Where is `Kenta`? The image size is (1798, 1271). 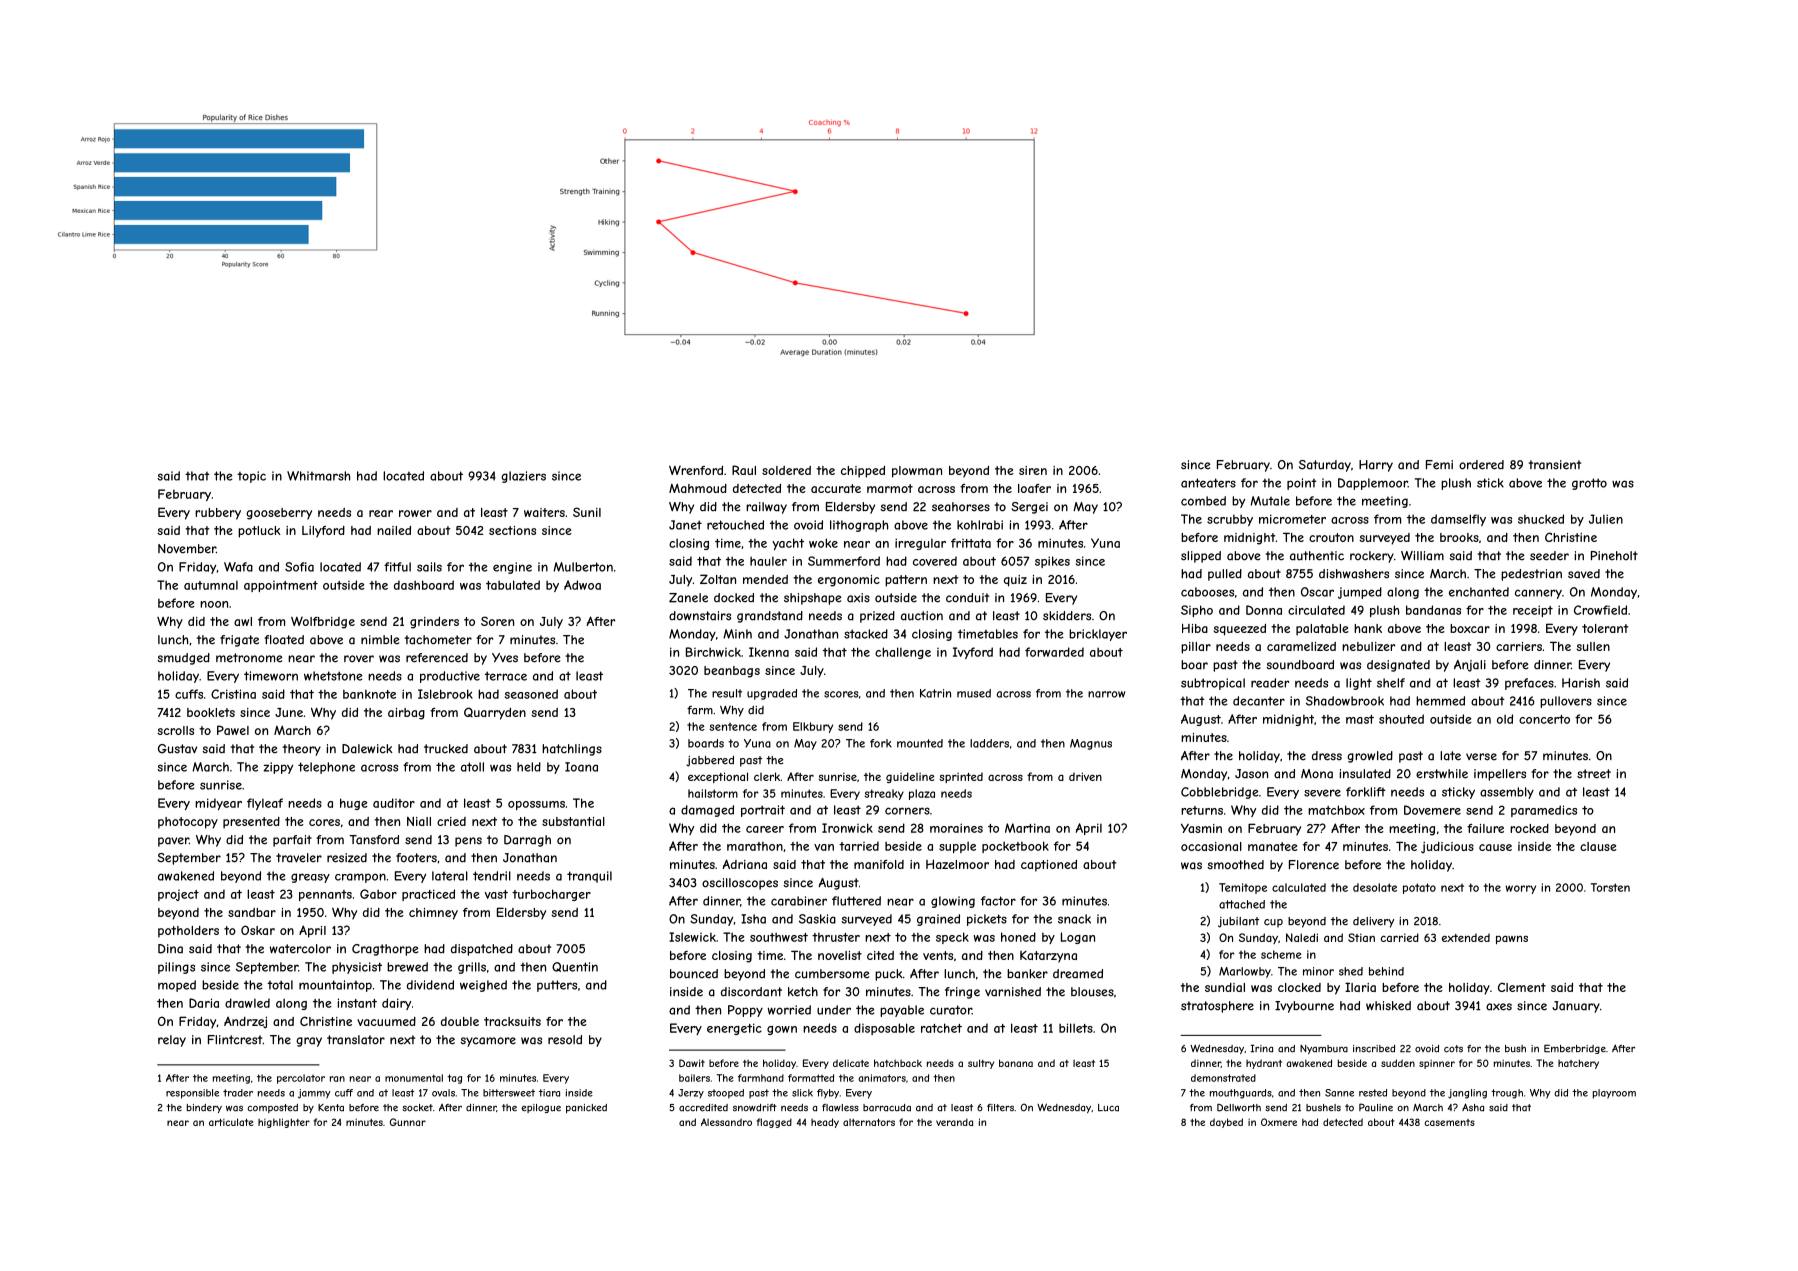 Kenta is located at coordinates (331, 1108).
